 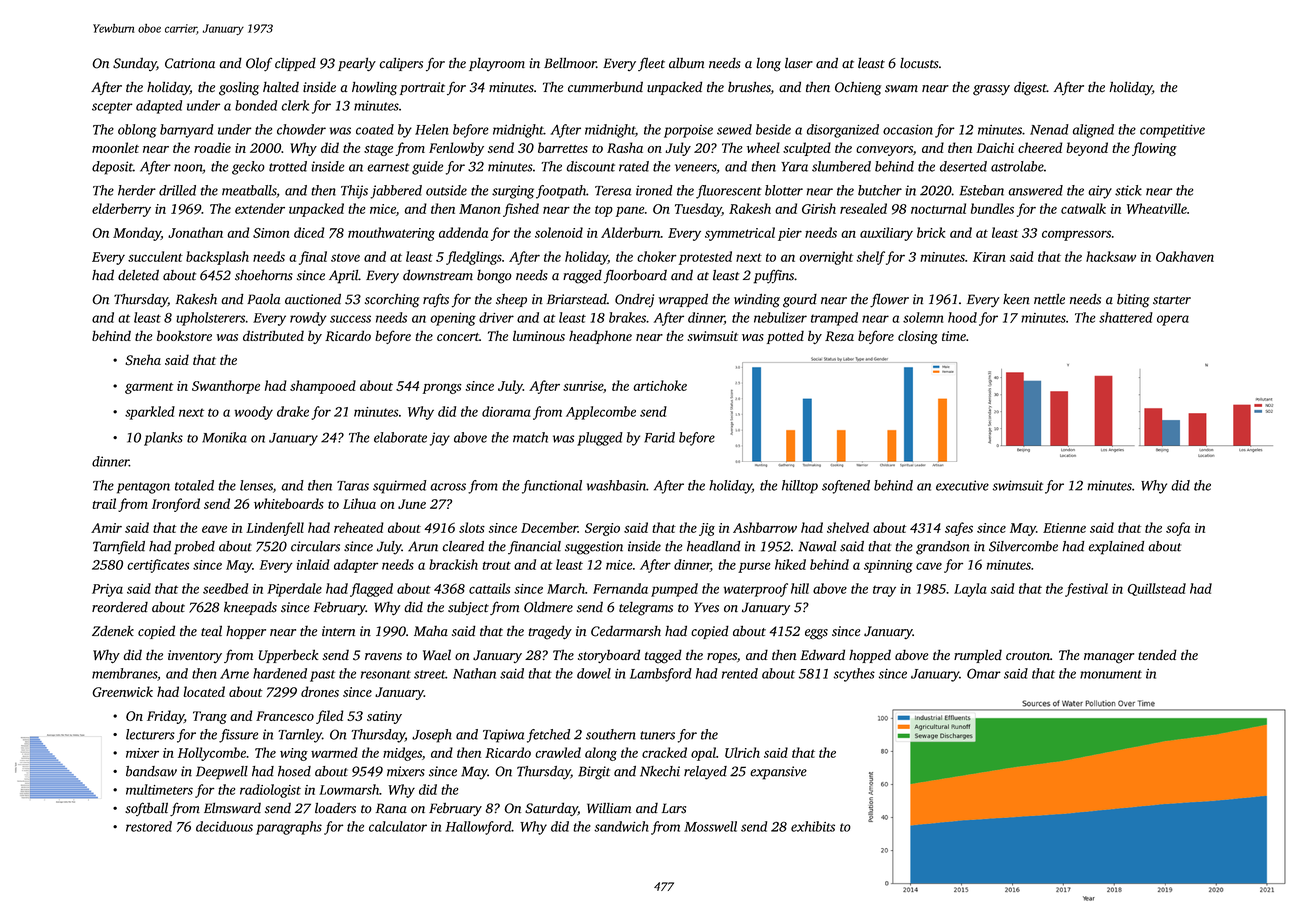 I want to click on restored, so click(x=149, y=826).
